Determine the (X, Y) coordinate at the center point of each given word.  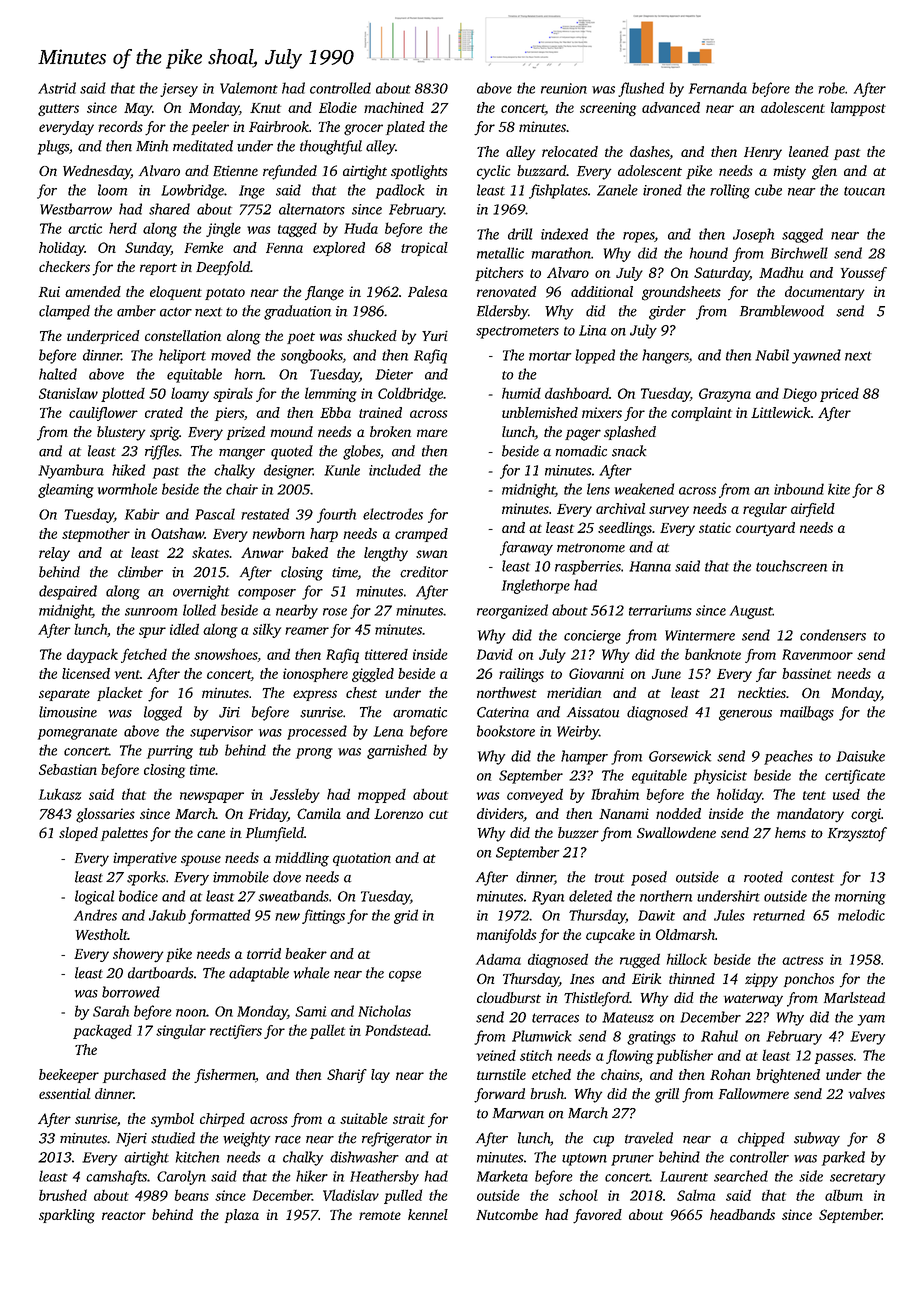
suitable (364, 1118)
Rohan (730, 1074)
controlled (340, 88)
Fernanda (718, 88)
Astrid (57, 88)
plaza (242, 1216)
